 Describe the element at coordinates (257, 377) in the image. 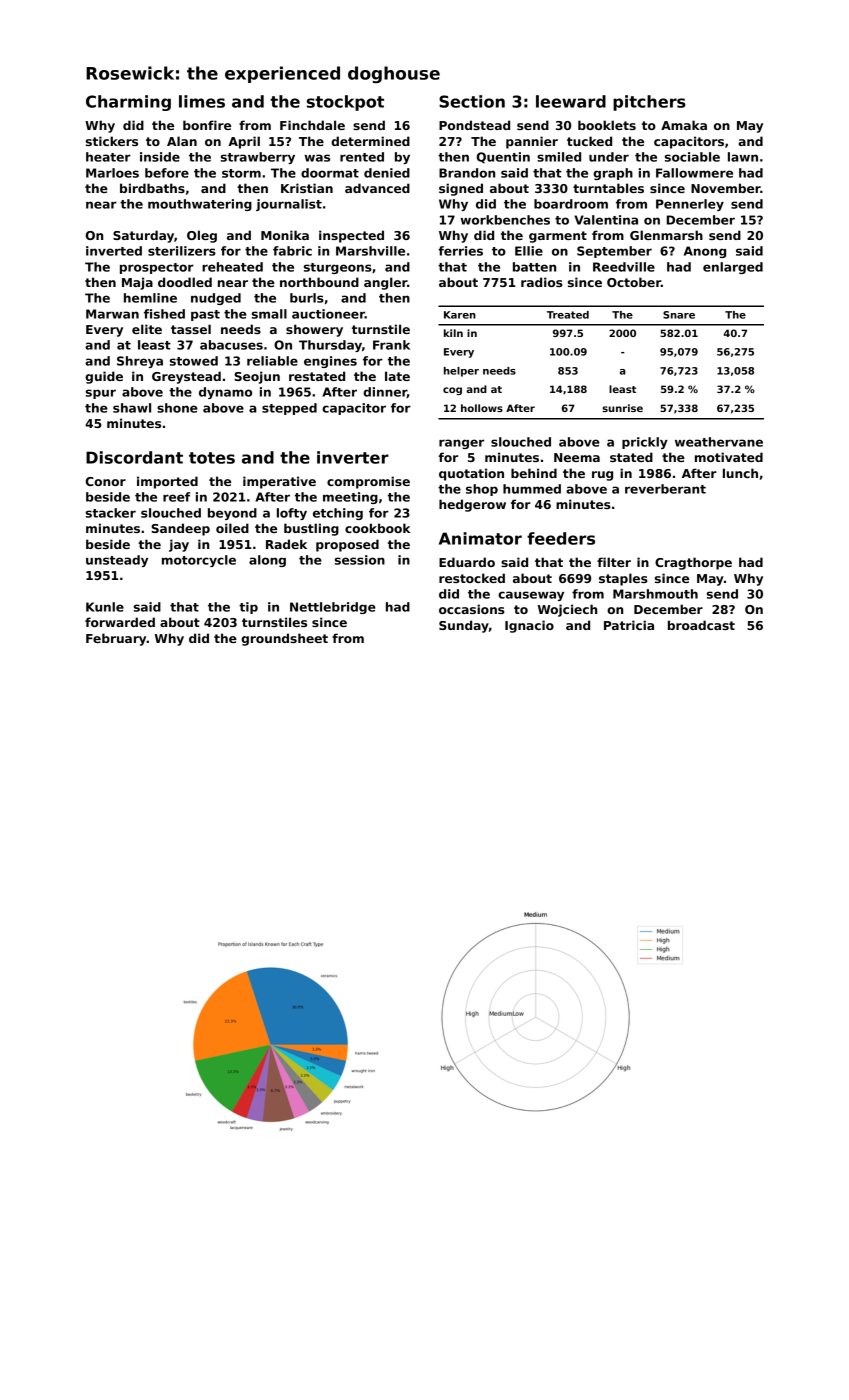

I see `Seojun` at that location.
